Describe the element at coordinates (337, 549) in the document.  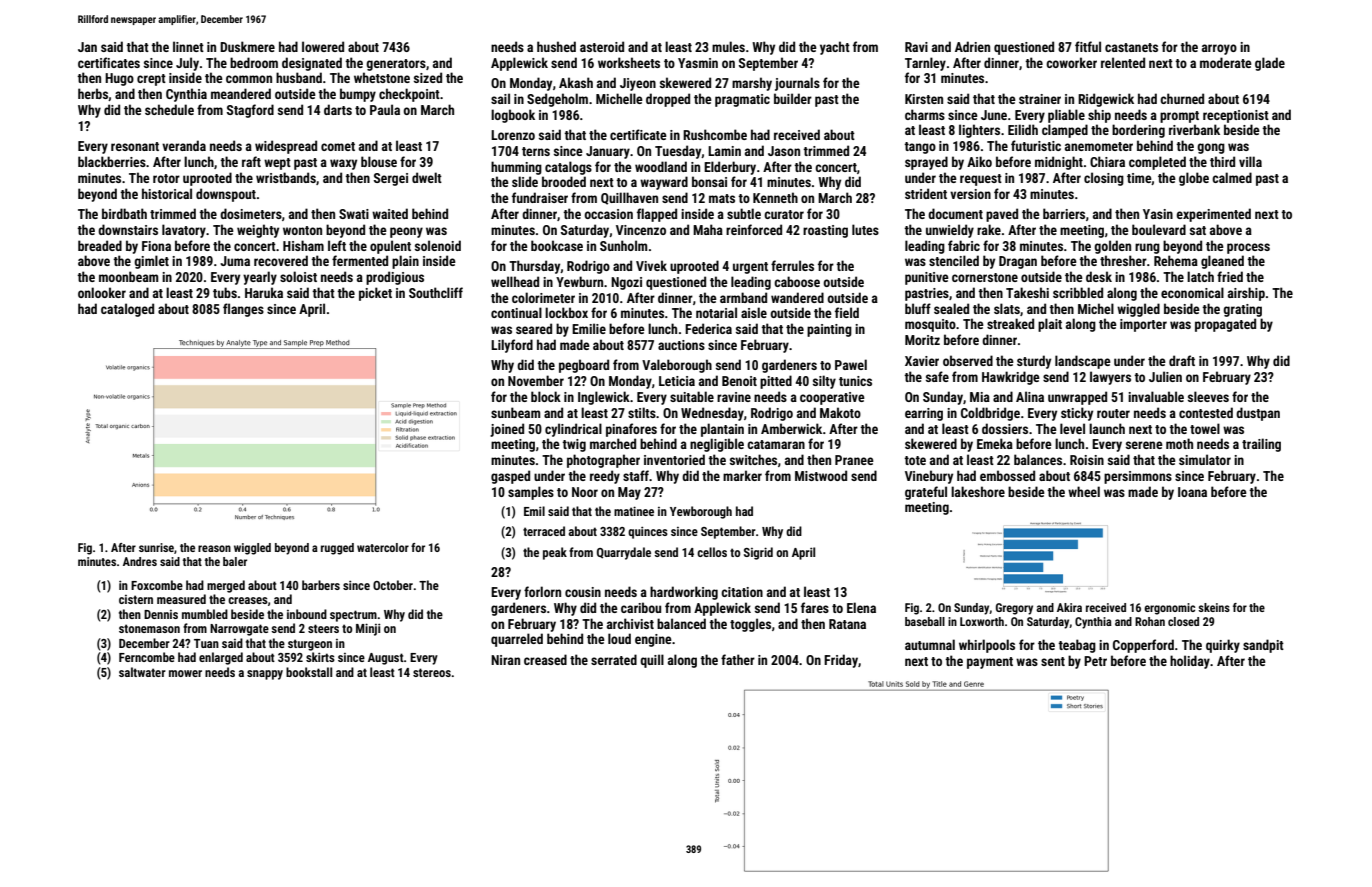
I see `rugged` at that location.
